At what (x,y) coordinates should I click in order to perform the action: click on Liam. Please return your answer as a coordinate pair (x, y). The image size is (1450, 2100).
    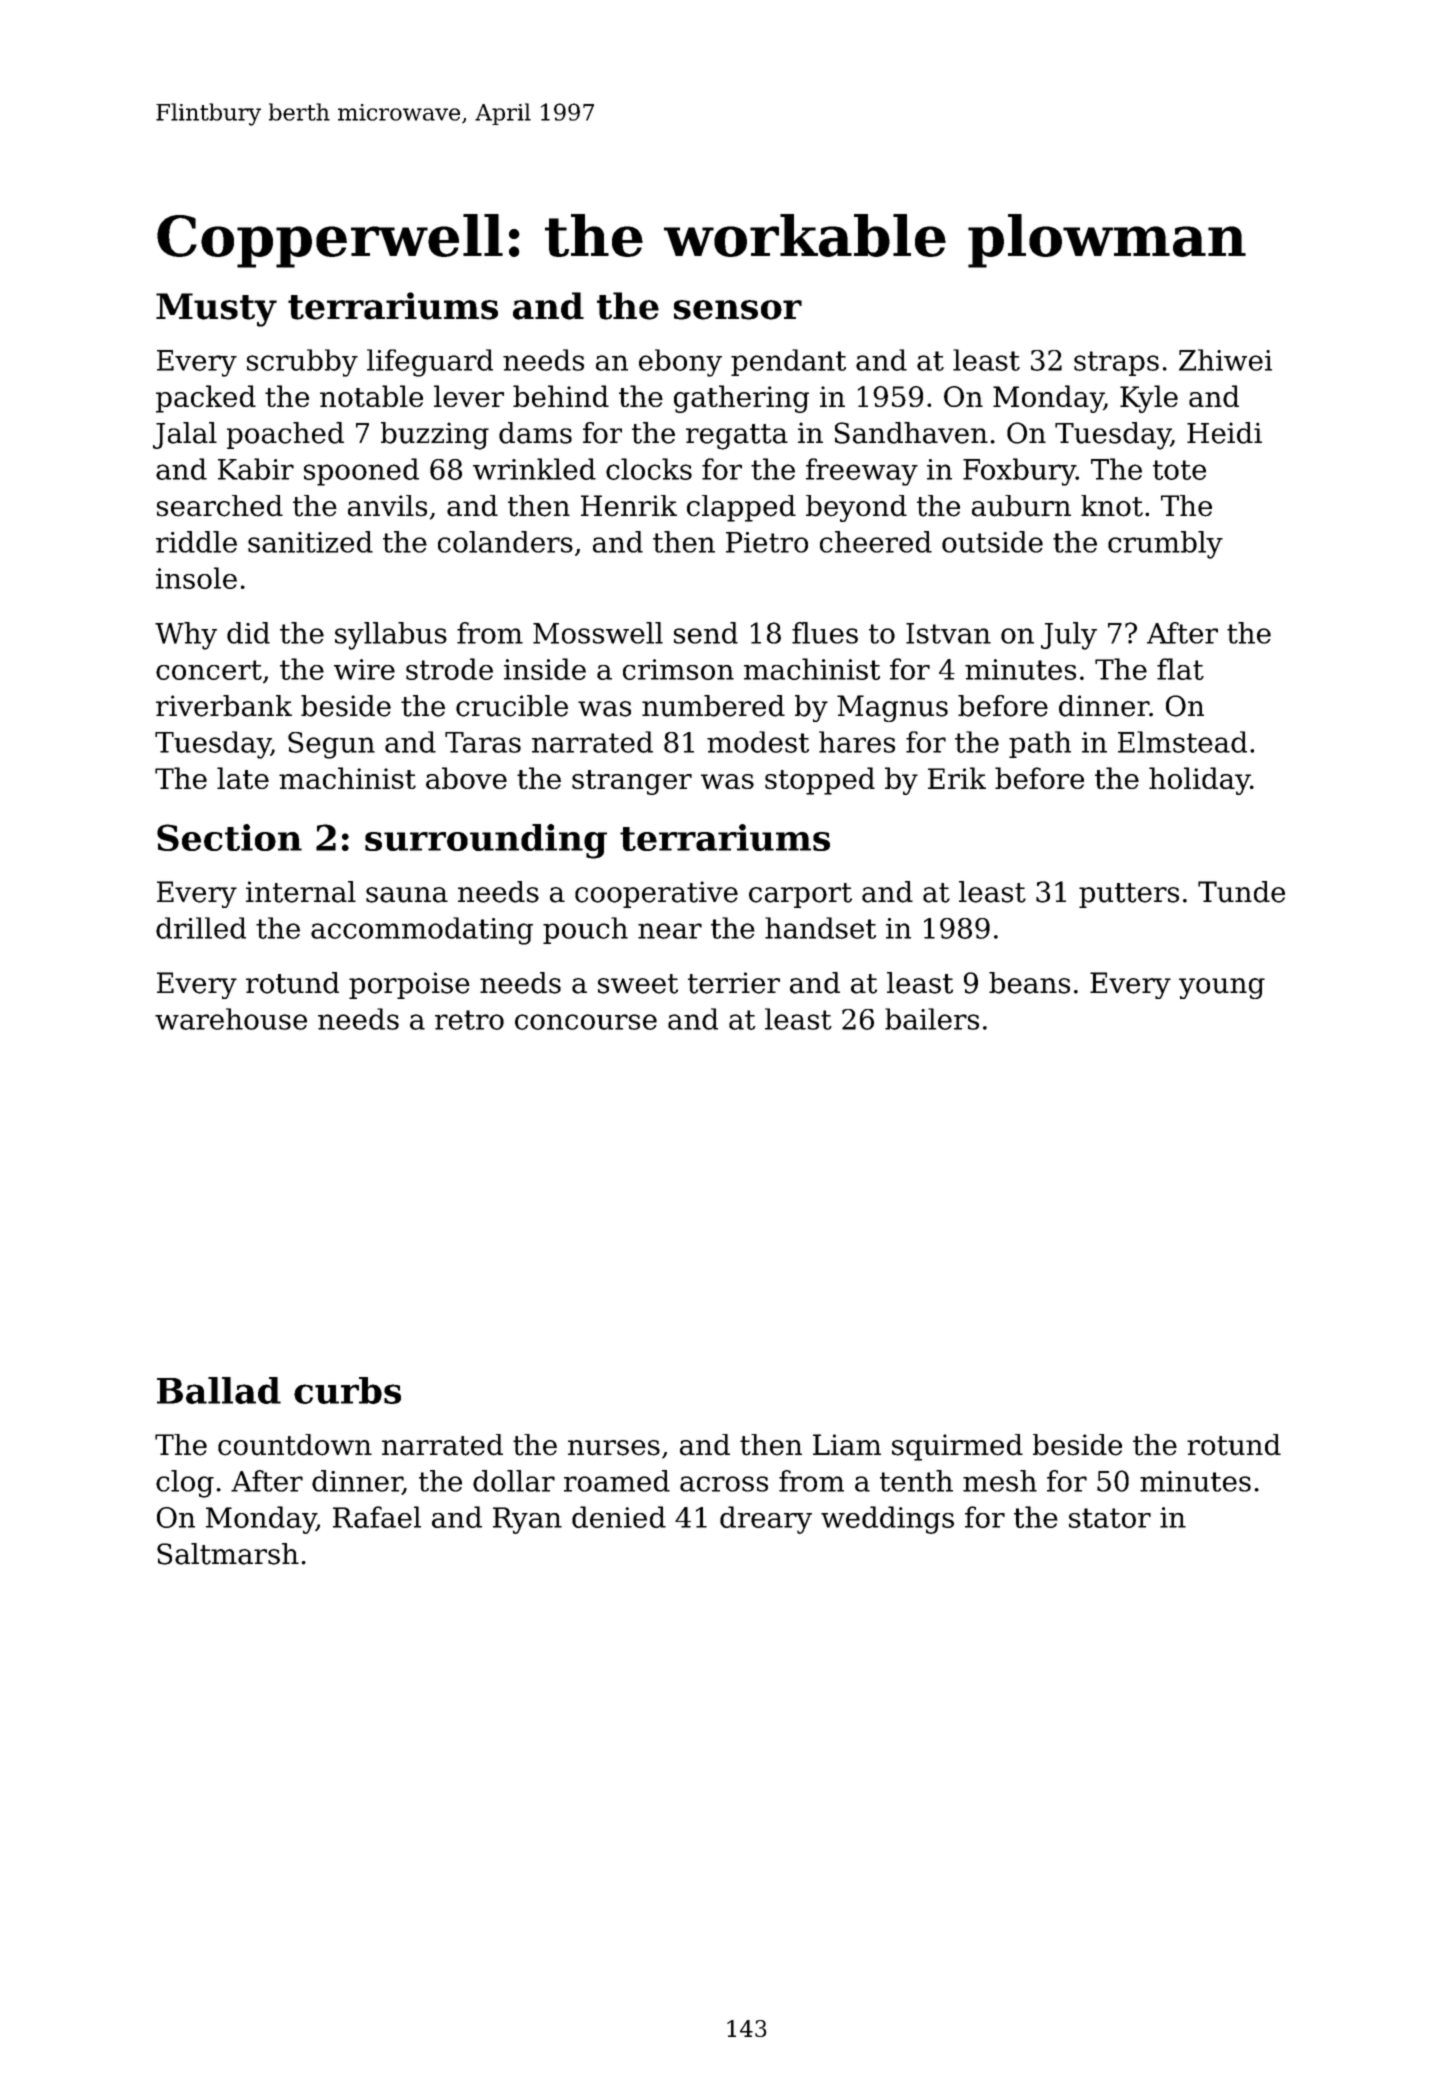
    Looking at the image, I should click on (847, 1445).
